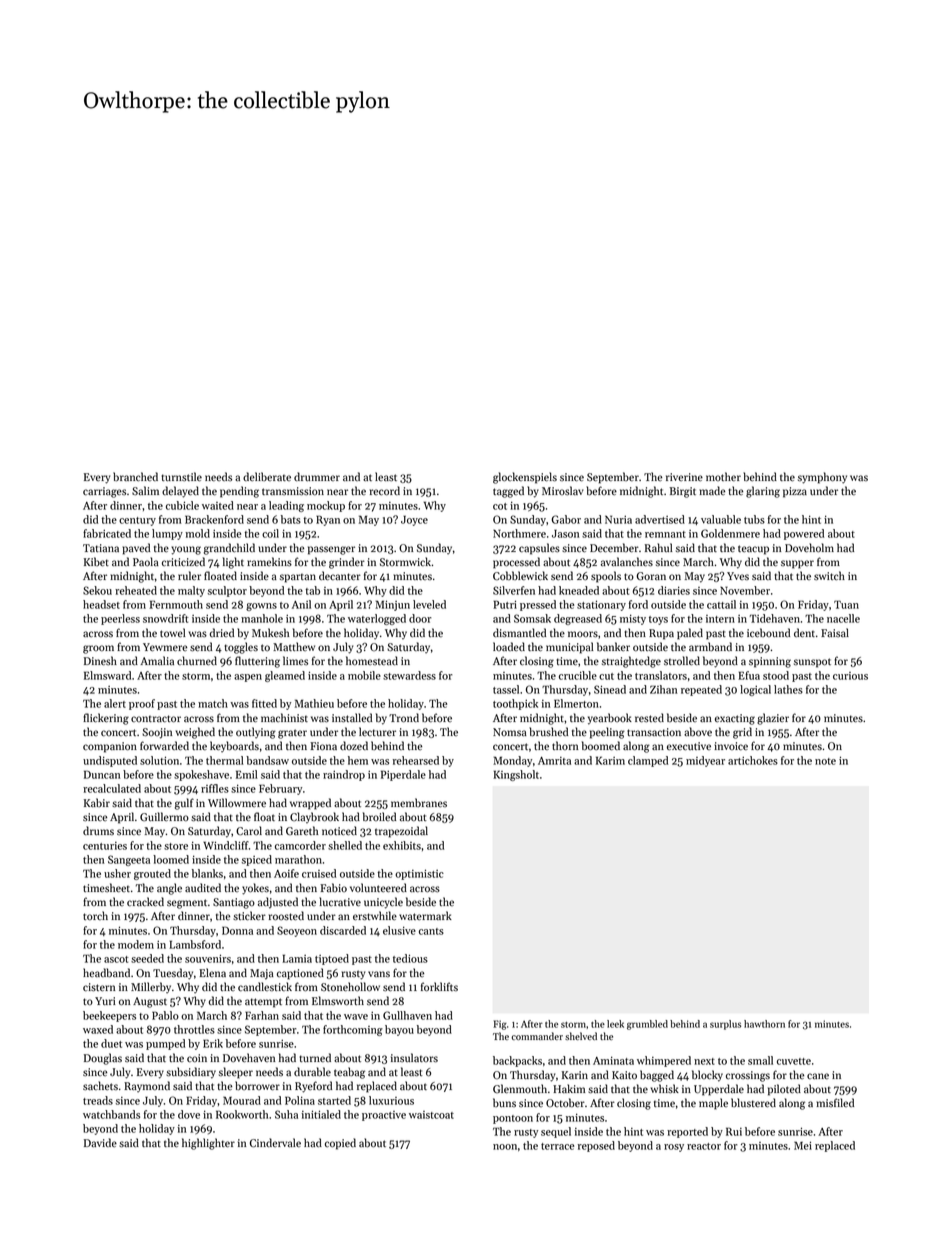 The width and height of the image is (952, 1233). What do you see at coordinates (99, 987) in the image?
I see `cistern` at bounding box center [99, 987].
